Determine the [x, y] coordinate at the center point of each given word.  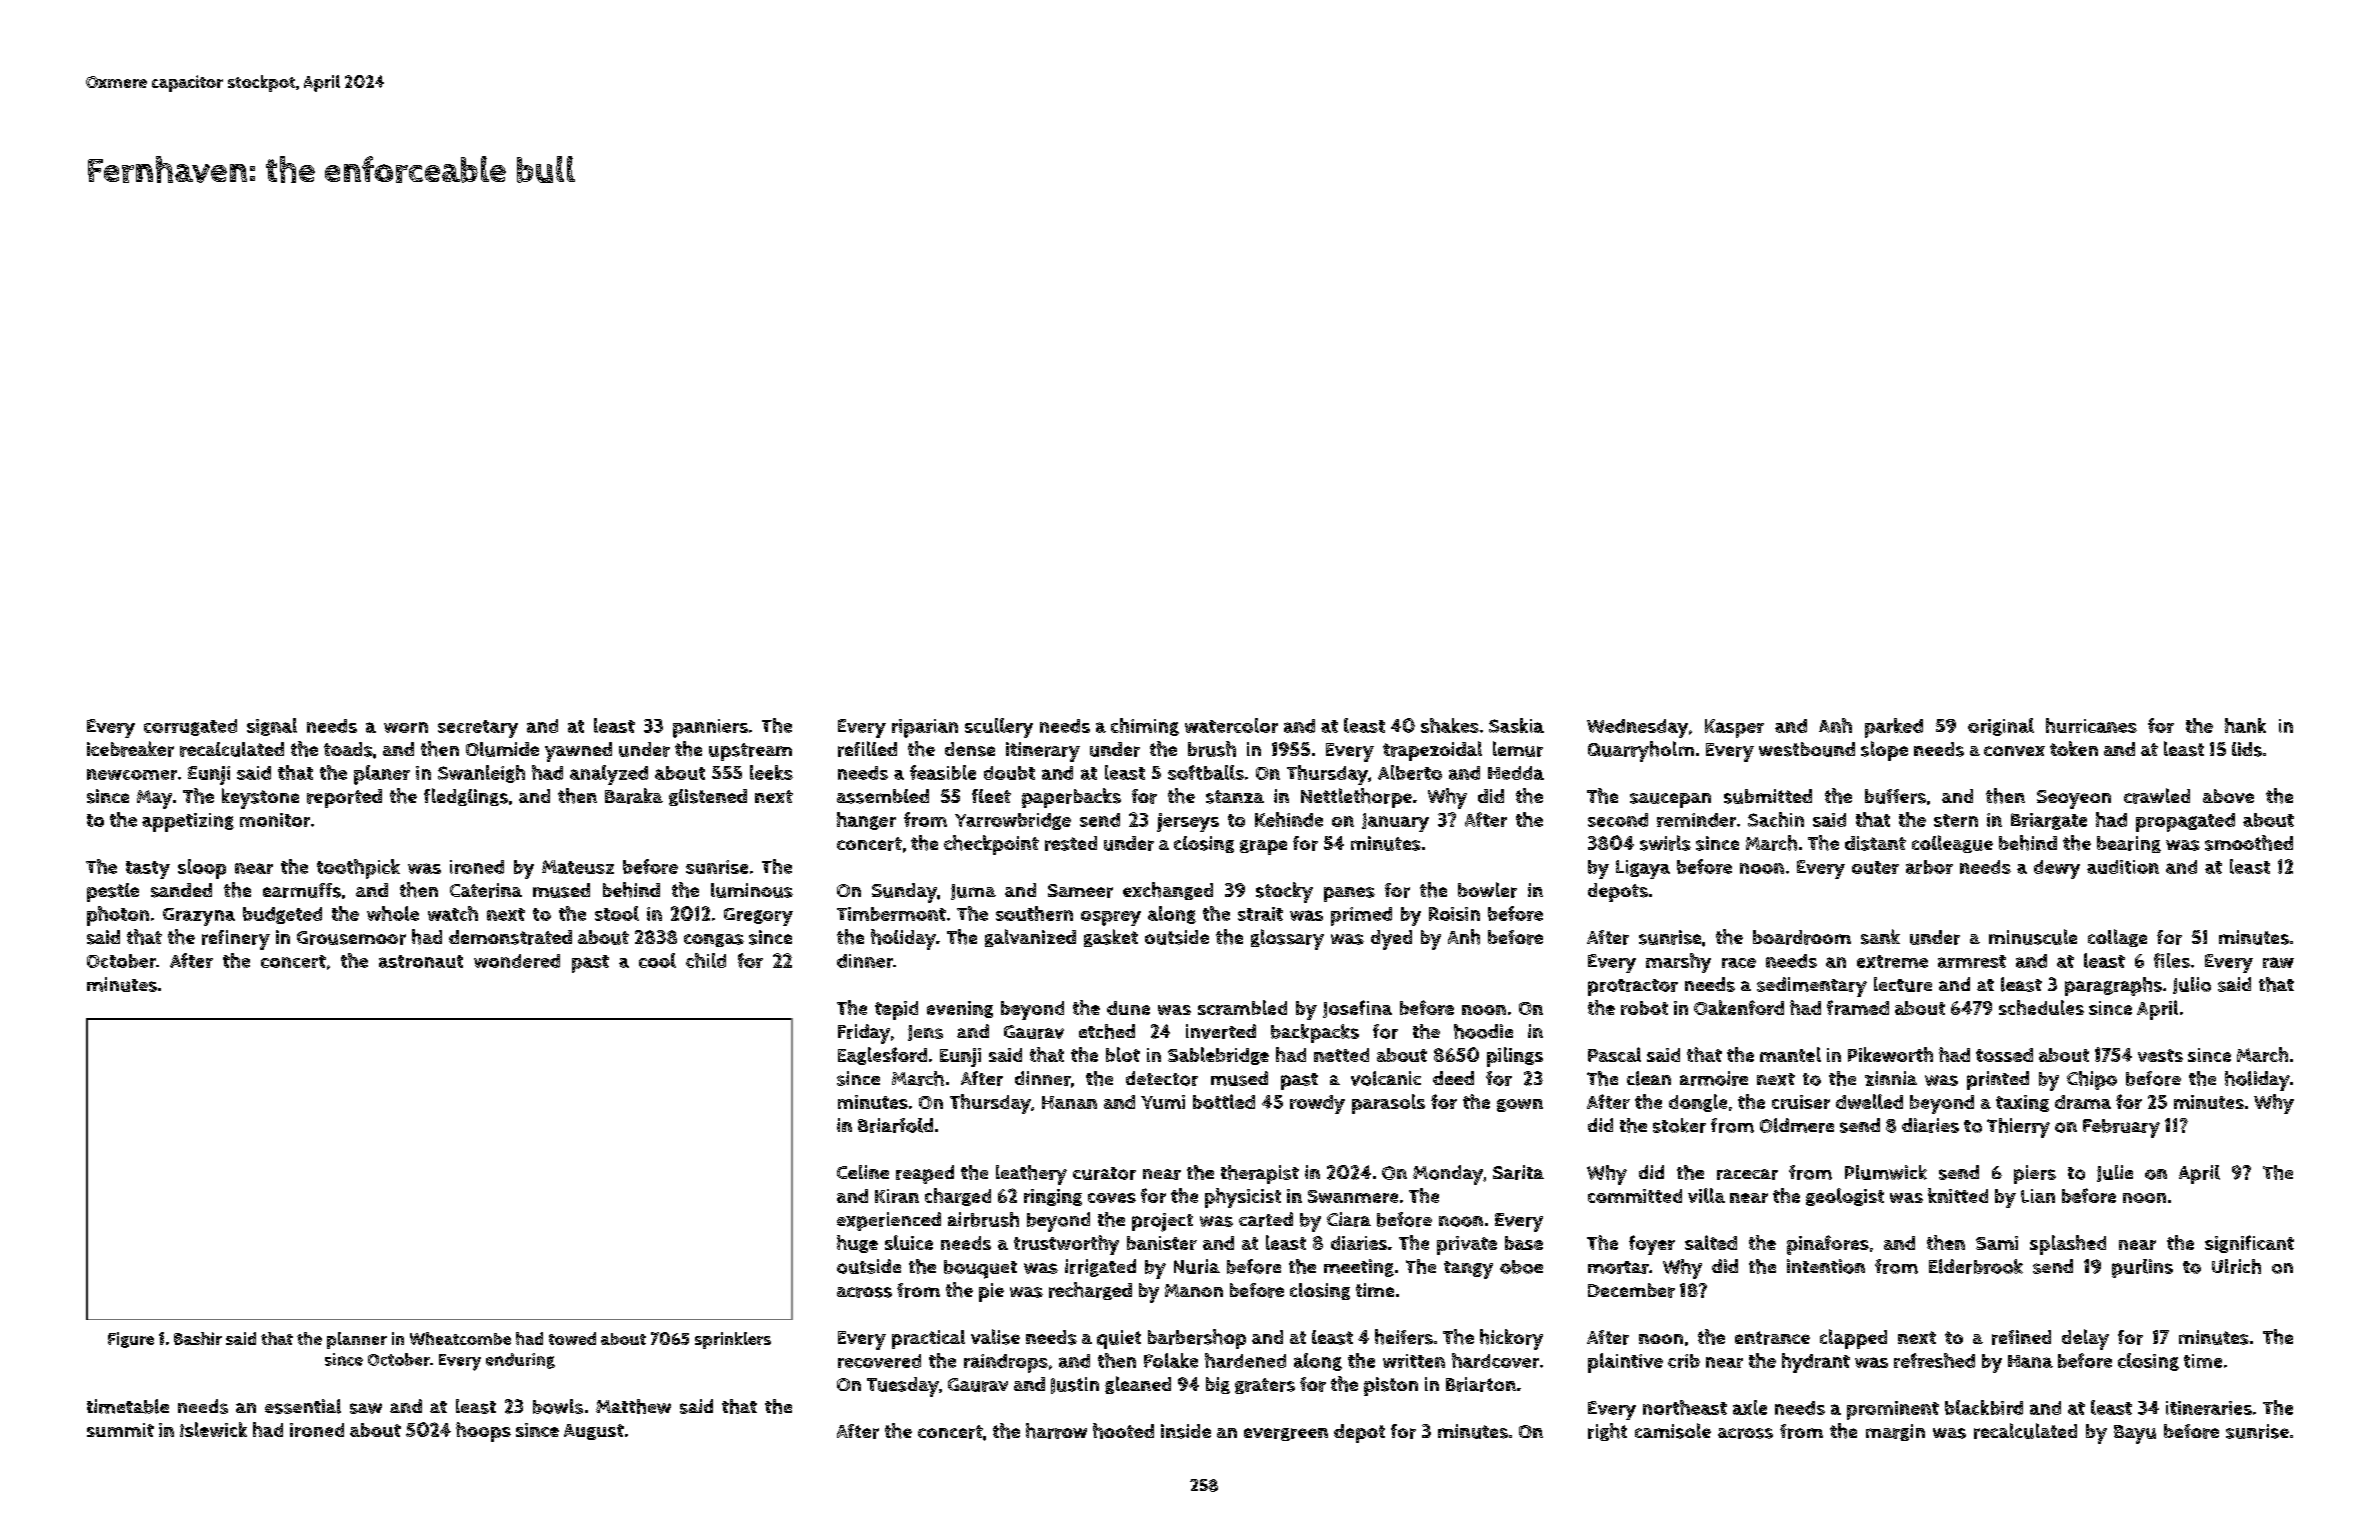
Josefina [1357, 1009]
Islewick [213, 1429]
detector [1162, 1078]
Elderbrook [1976, 1266]
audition [2123, 867]
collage [2117, 938]
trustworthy [1066, 1245]
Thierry [2018, 1128]
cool [657, 960]
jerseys [1188, 822]
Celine [863, 1172]
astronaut [421, 961]
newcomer [132, 774]
